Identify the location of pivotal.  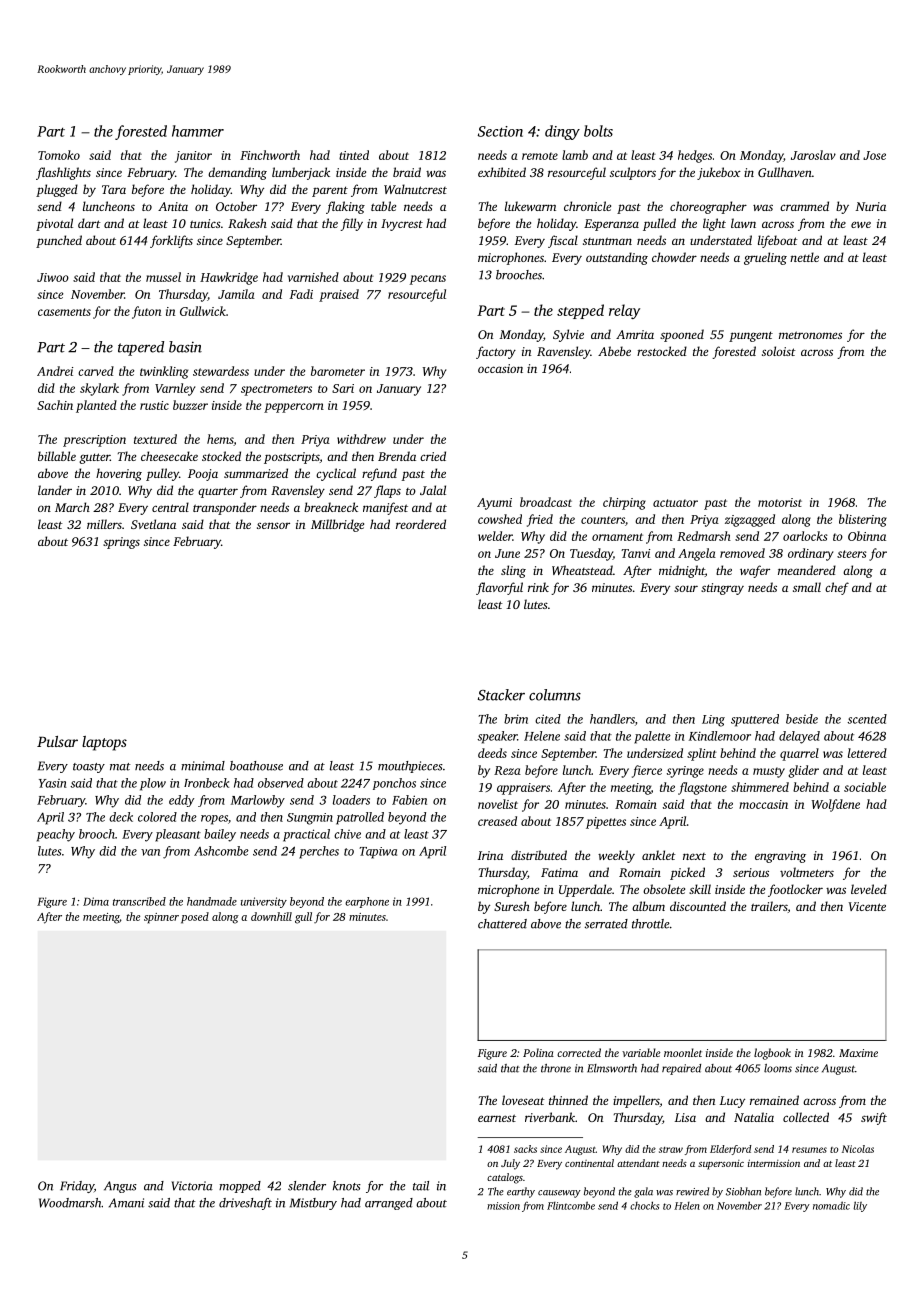
(54, 224).
